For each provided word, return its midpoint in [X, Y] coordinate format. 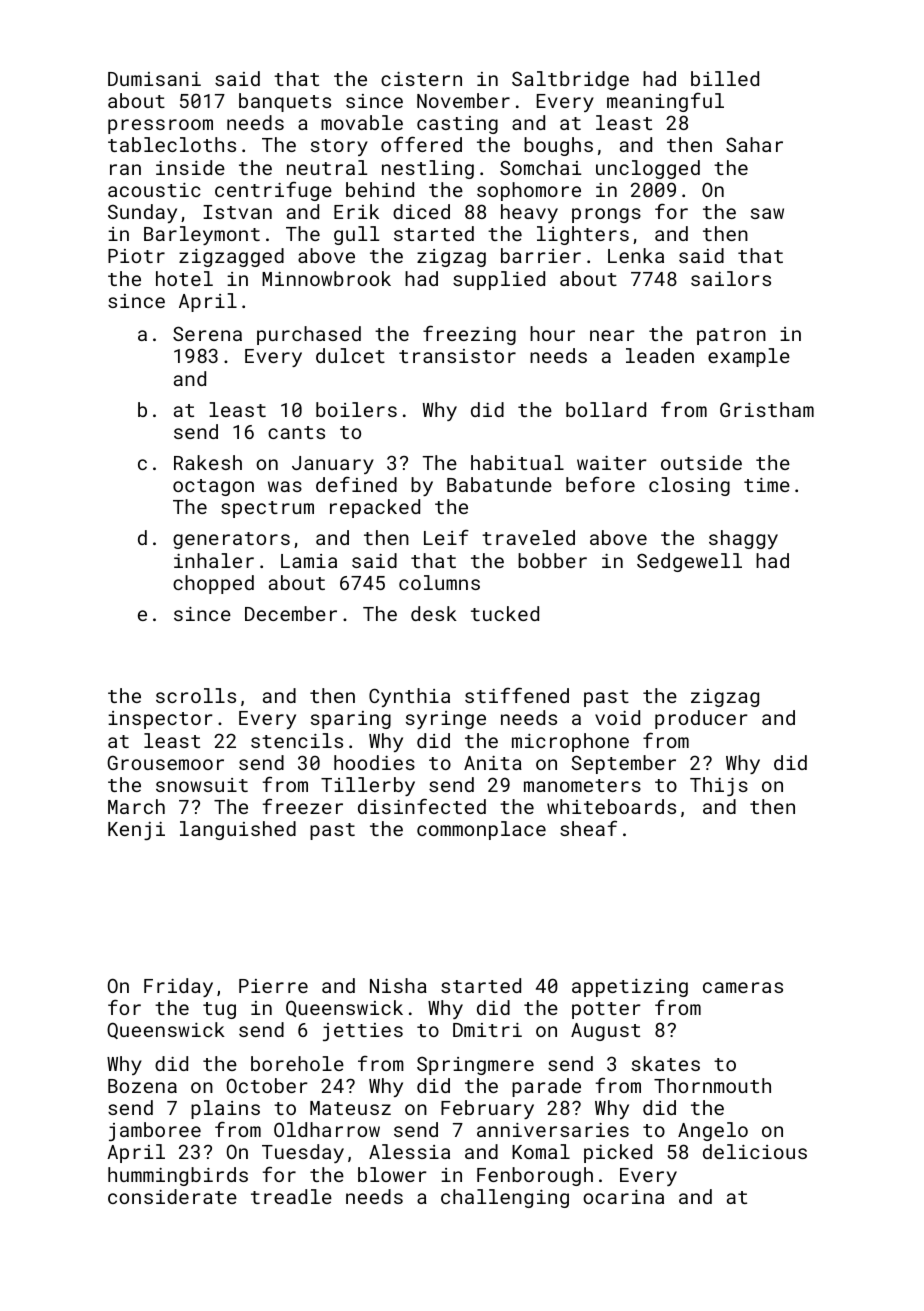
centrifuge [273, 191]
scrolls [196, 695]
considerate [172, 1196]
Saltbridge [570, 80]
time [767, 485]
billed [725, 78]
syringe [446, 720]
